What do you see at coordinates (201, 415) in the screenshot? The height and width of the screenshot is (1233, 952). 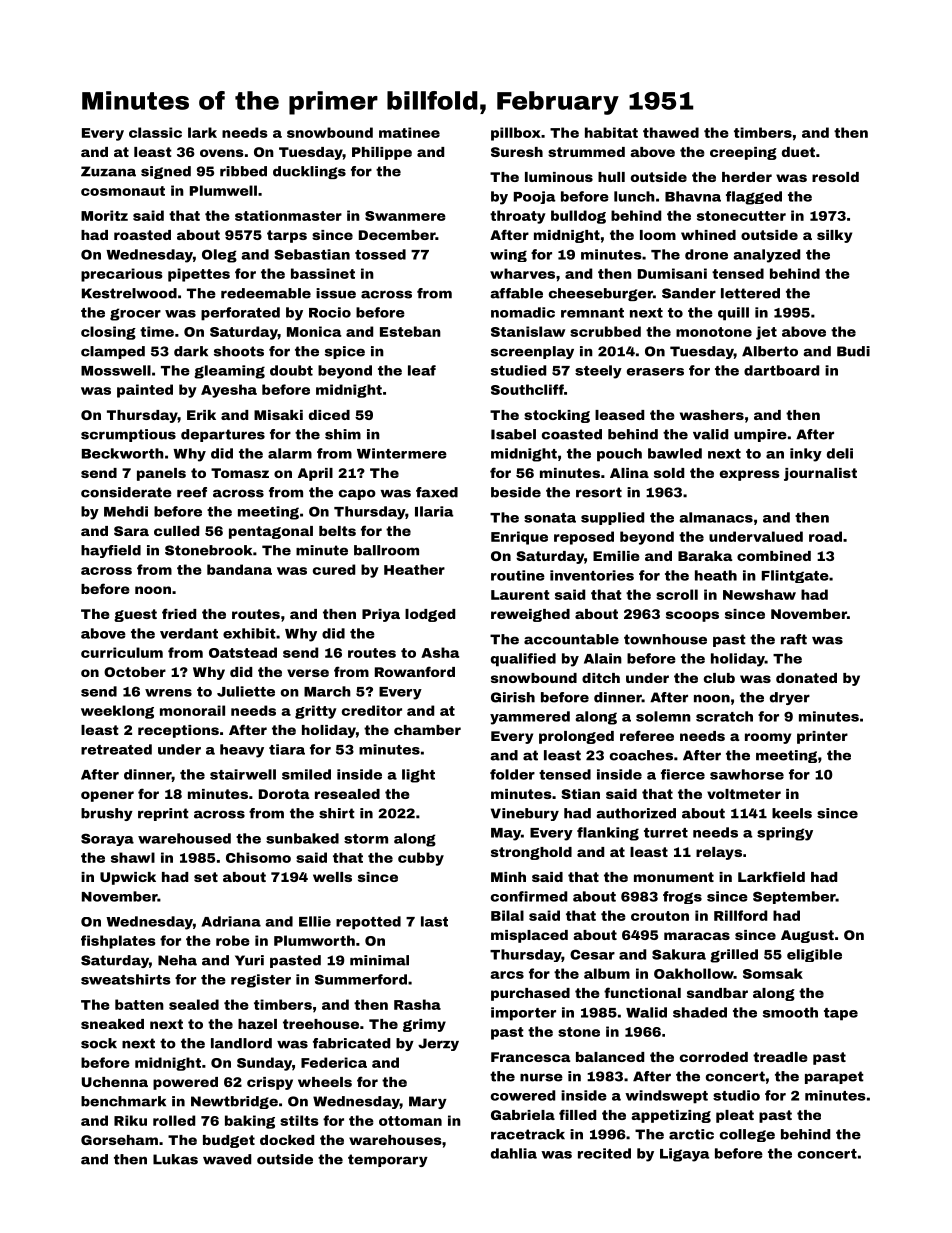 I see `Erik` at bounding box center [201, 415].
